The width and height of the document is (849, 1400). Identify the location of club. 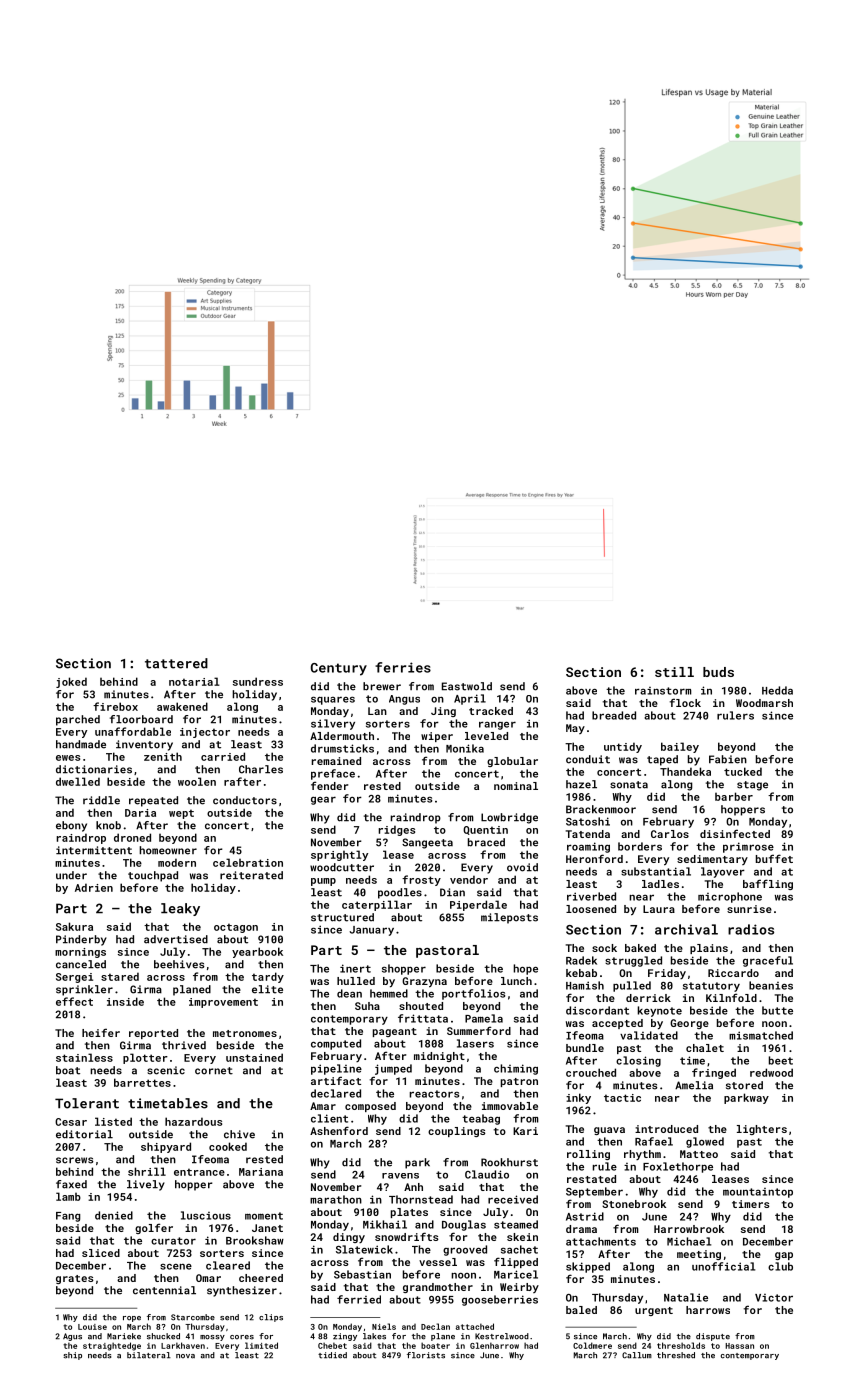
(780, 1266).
